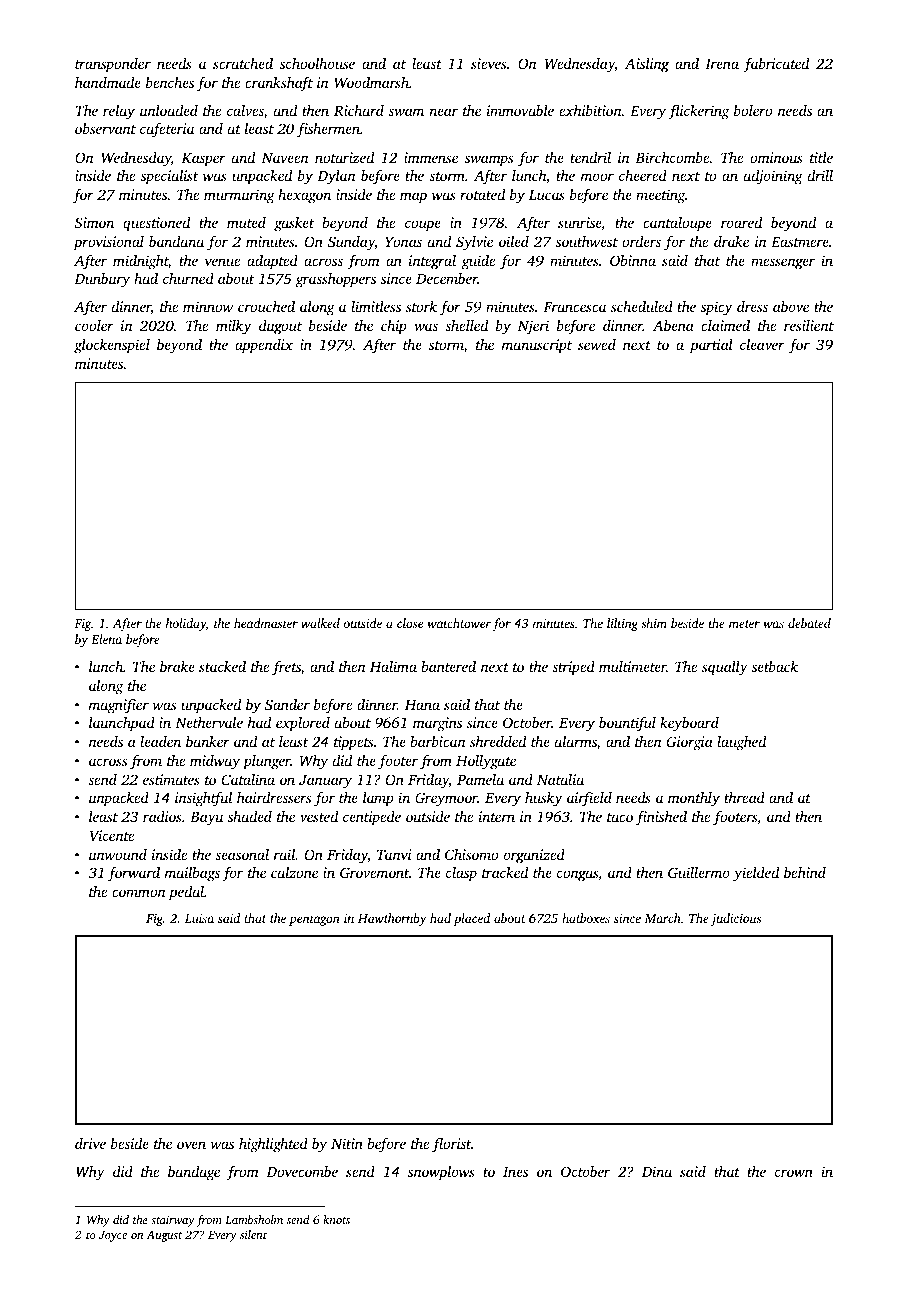  I want to click on scratched, so click(243, 63).
